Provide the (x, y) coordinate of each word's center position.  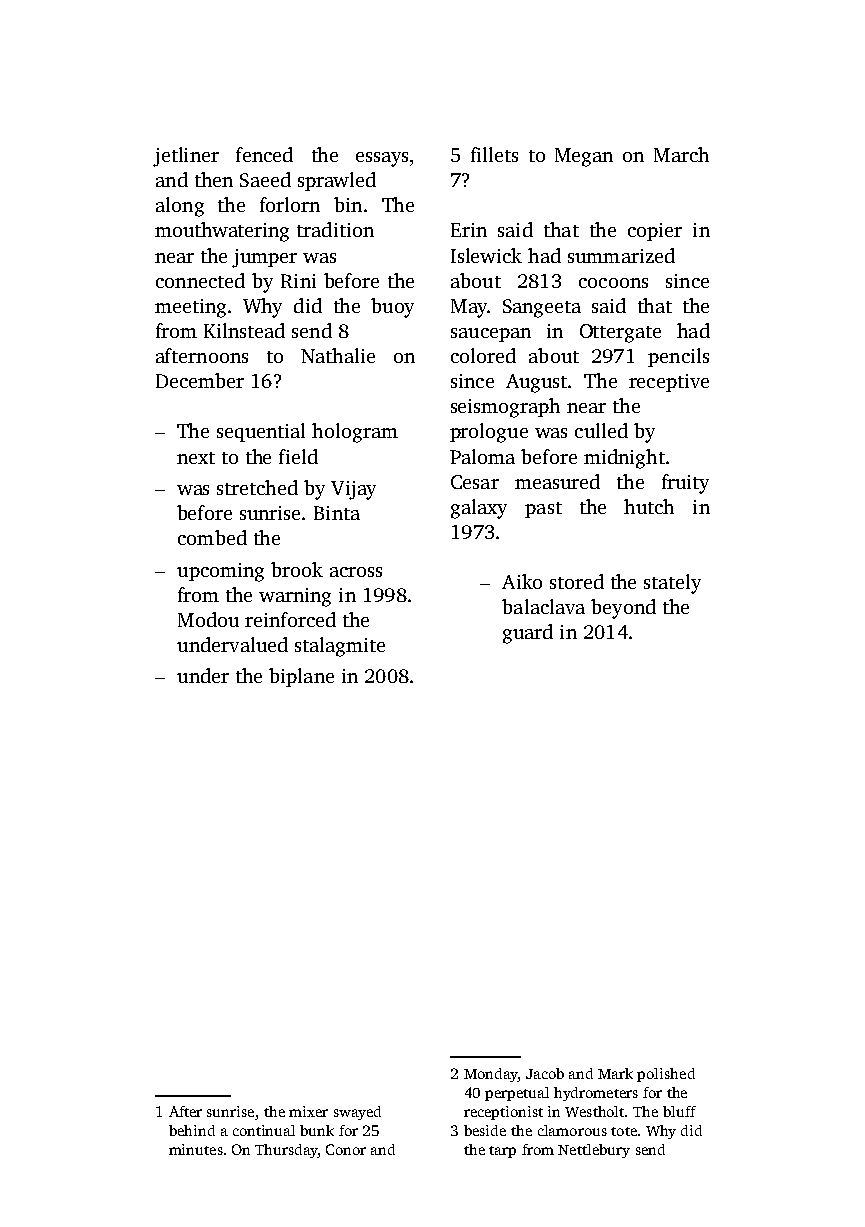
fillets (494, 154)
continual (264, 1130)
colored (483, 355)
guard (528, 634)
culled (601, 430)
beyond (623, 609)
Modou (208, 619)
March (681, 154)
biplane (301, 677)
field (298, 456)
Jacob (545, 1073)
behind (192, 1130)
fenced (264, 154)
